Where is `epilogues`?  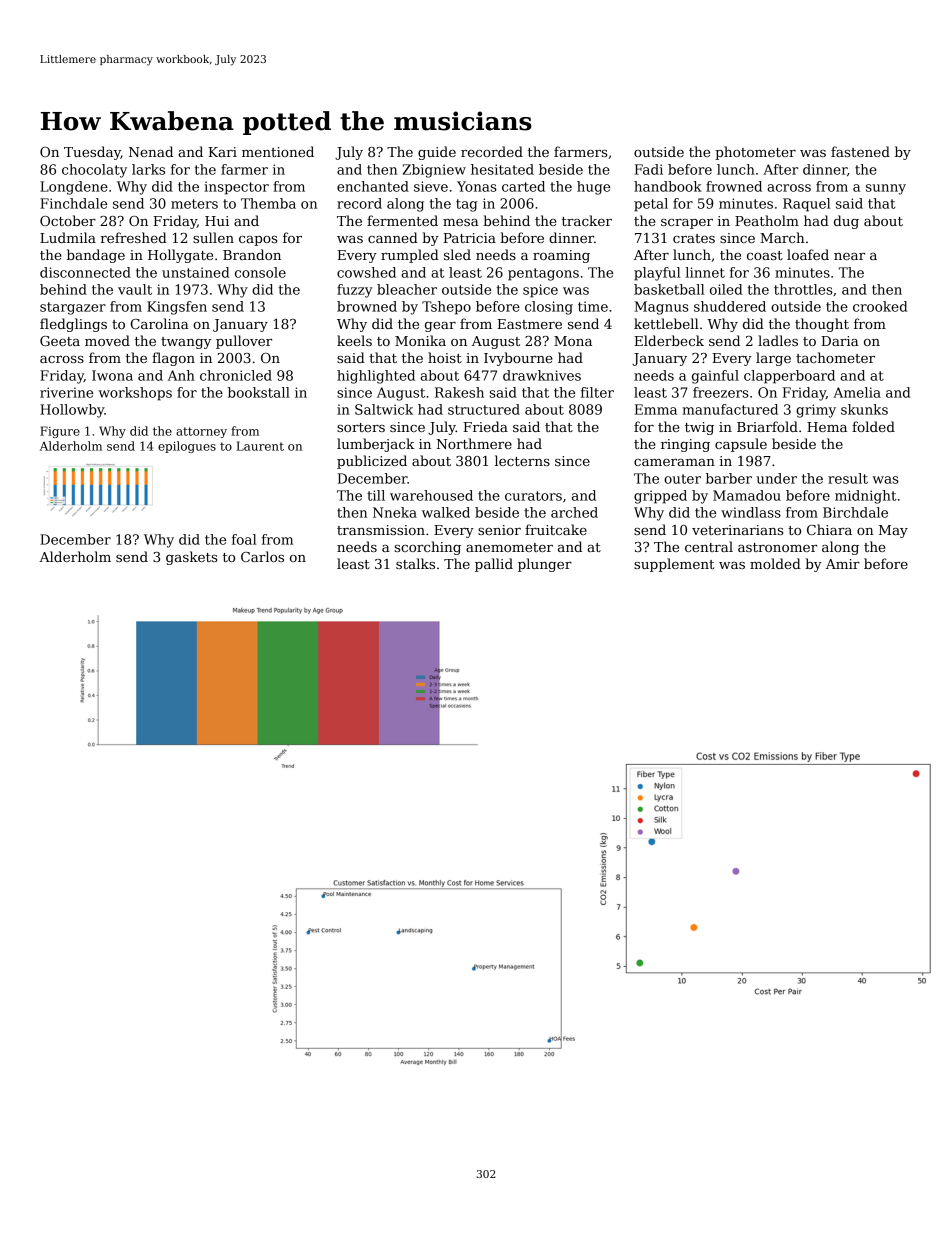
epilogues is located at coordinates (187, 447).
